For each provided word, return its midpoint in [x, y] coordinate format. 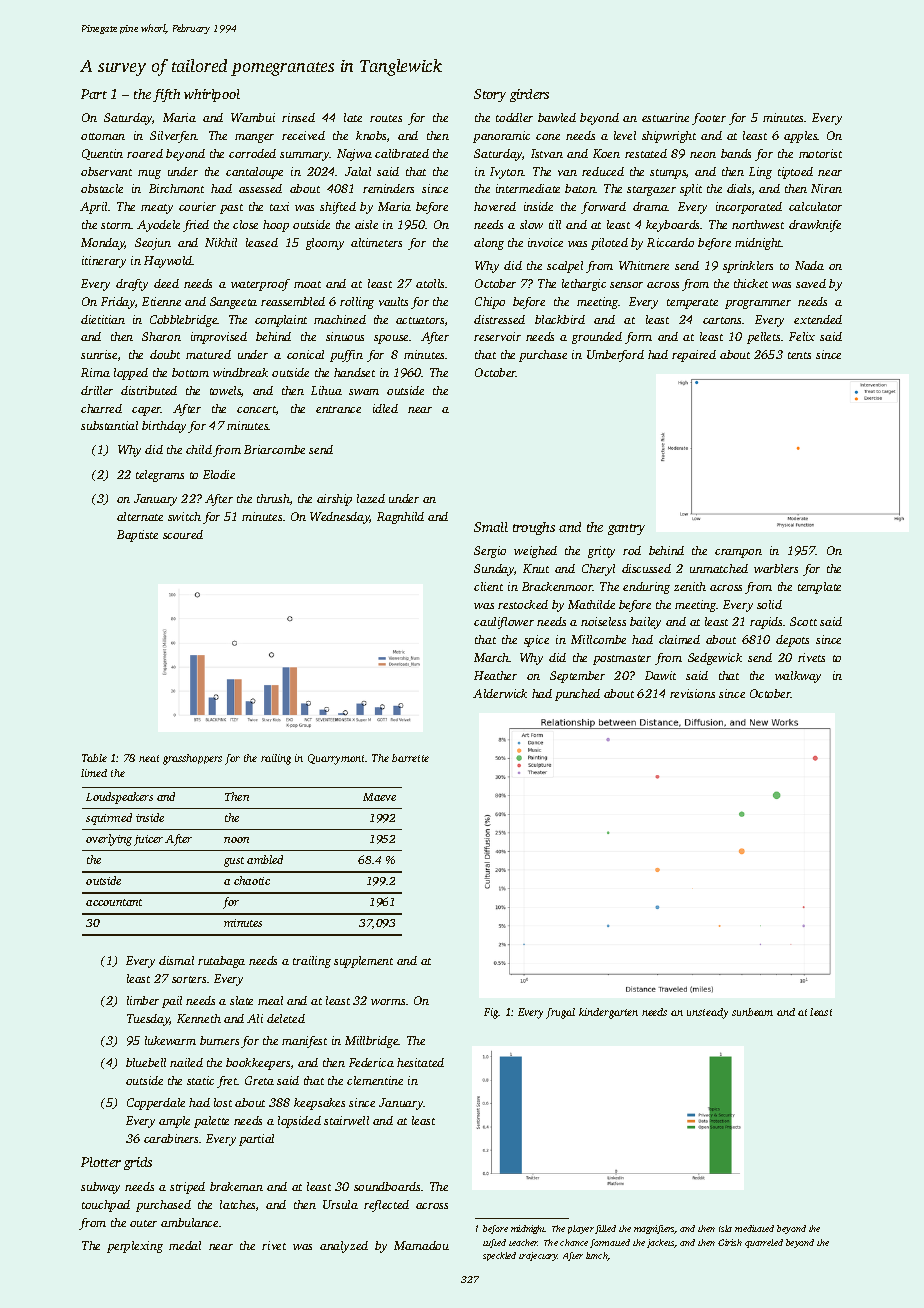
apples [801, 137]
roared [145, 153]
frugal [560, 1013]
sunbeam [752, 1012]
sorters [189, 979]
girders [529, 95]
